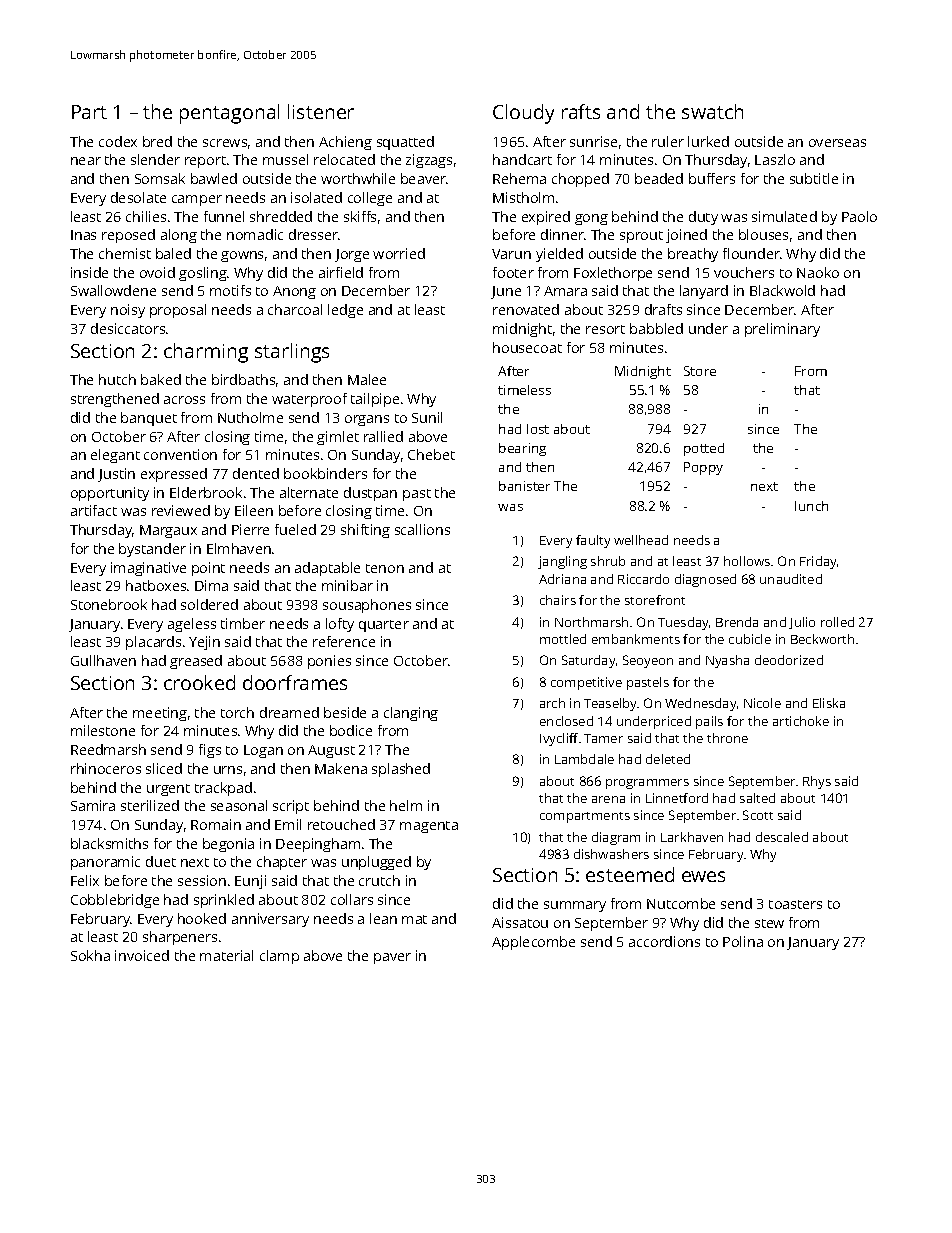  Describe the element at coordinates (94, 510) in the image. I see `artifact` at that location.
